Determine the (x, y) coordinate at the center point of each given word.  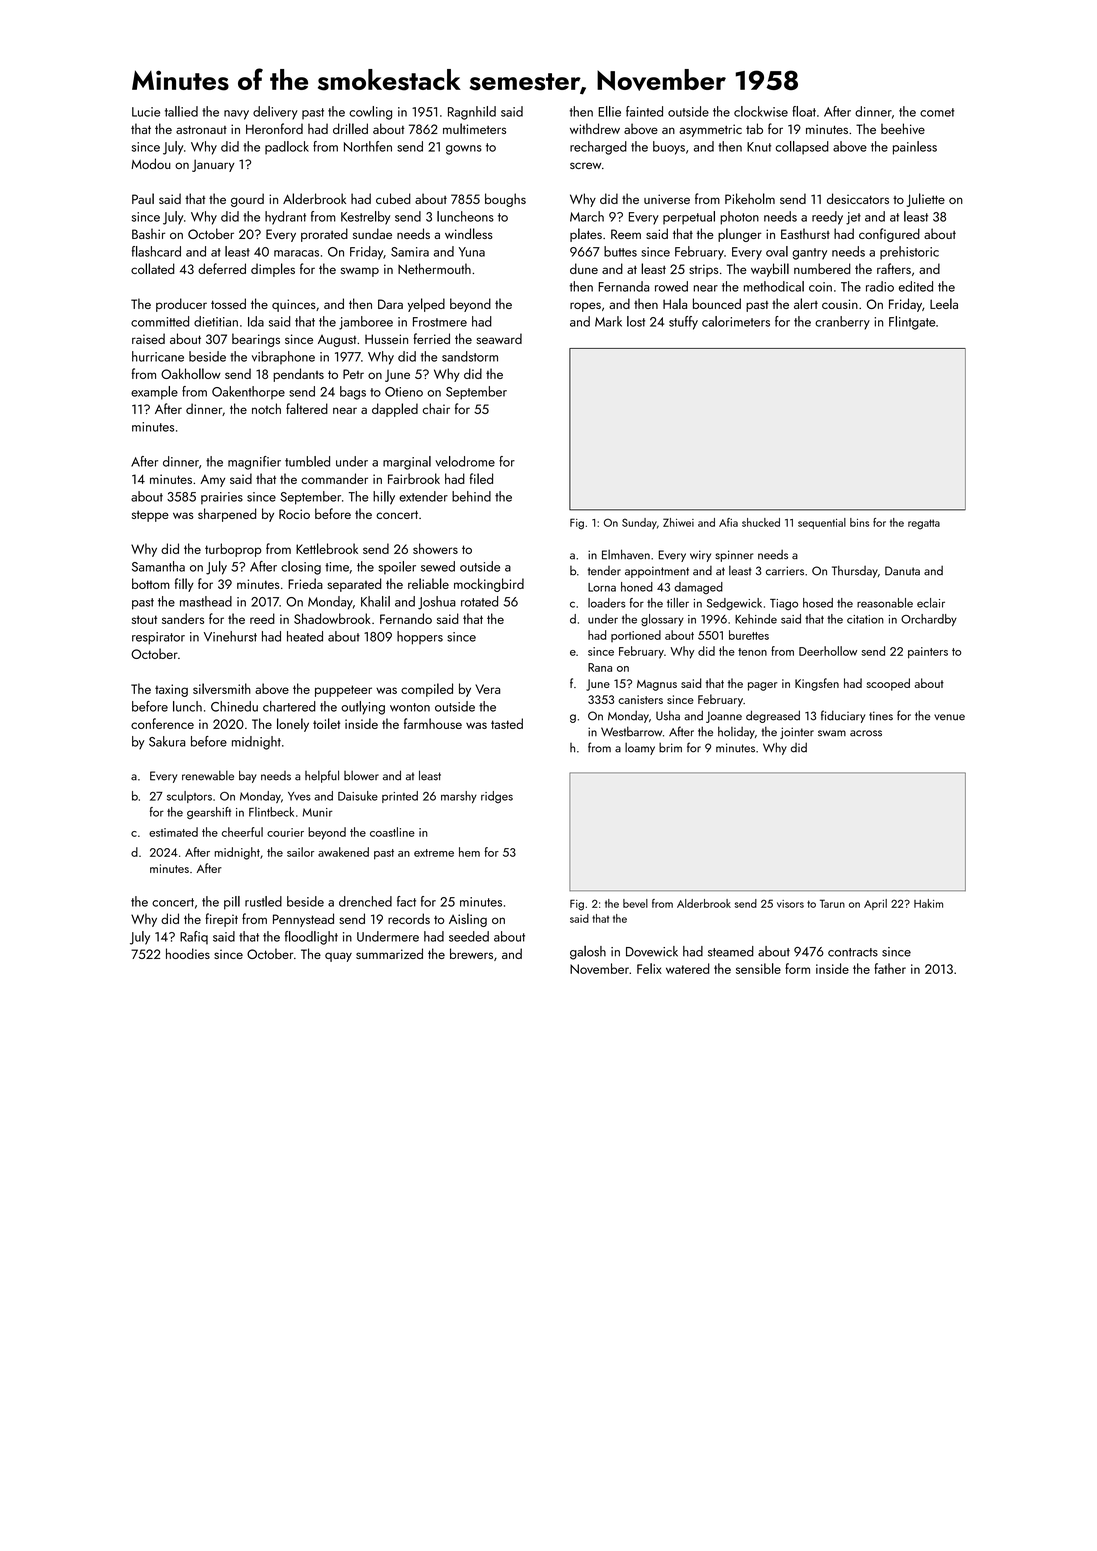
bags (353, 393)
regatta (924, 524)
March (587, 216)
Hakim (928, 903)
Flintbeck (271, 812)
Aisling (468, 920)
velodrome (465, 461)
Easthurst (805, 233)
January (213, 165)
